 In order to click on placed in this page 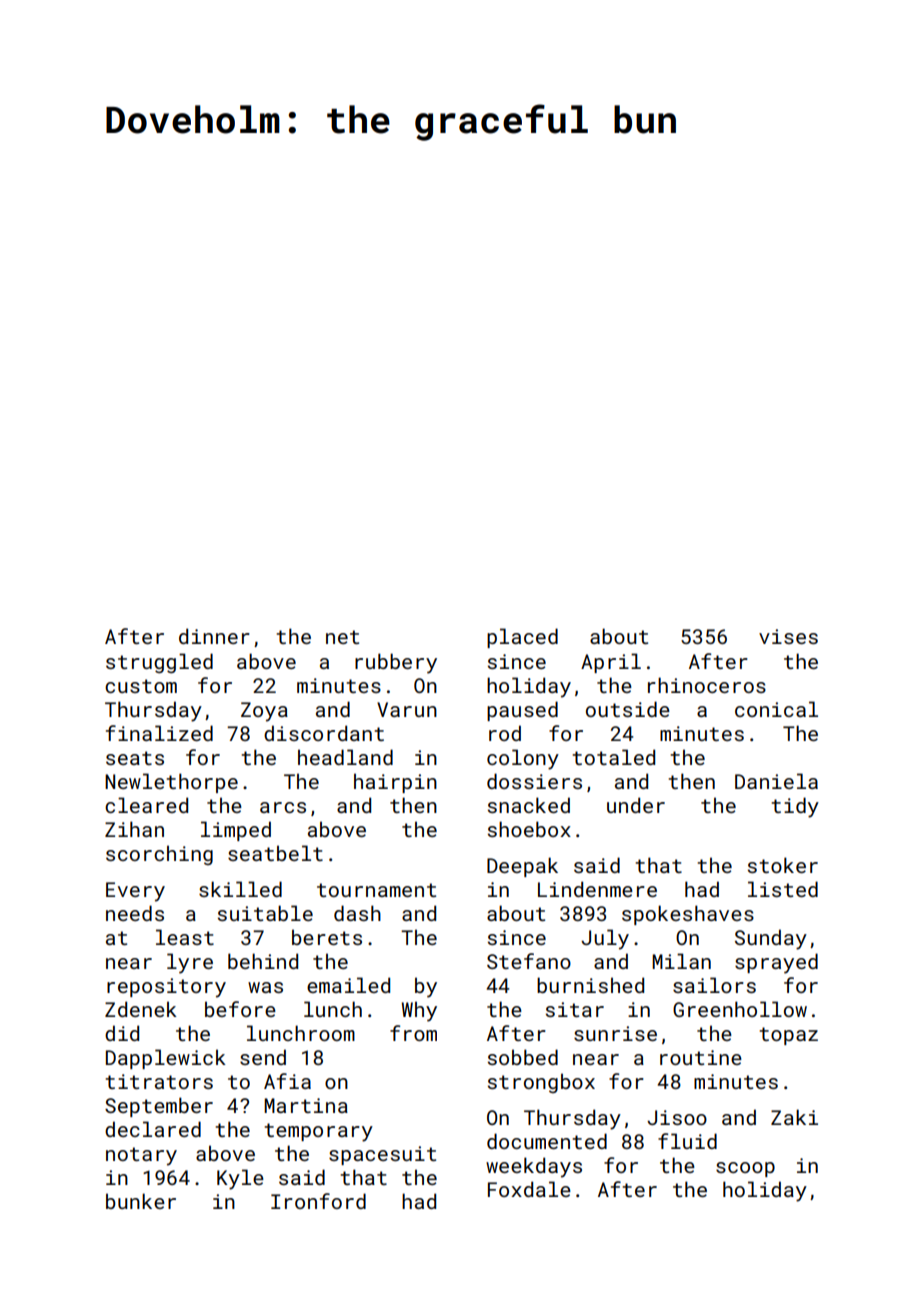, I will do `click(522, 638)`.
